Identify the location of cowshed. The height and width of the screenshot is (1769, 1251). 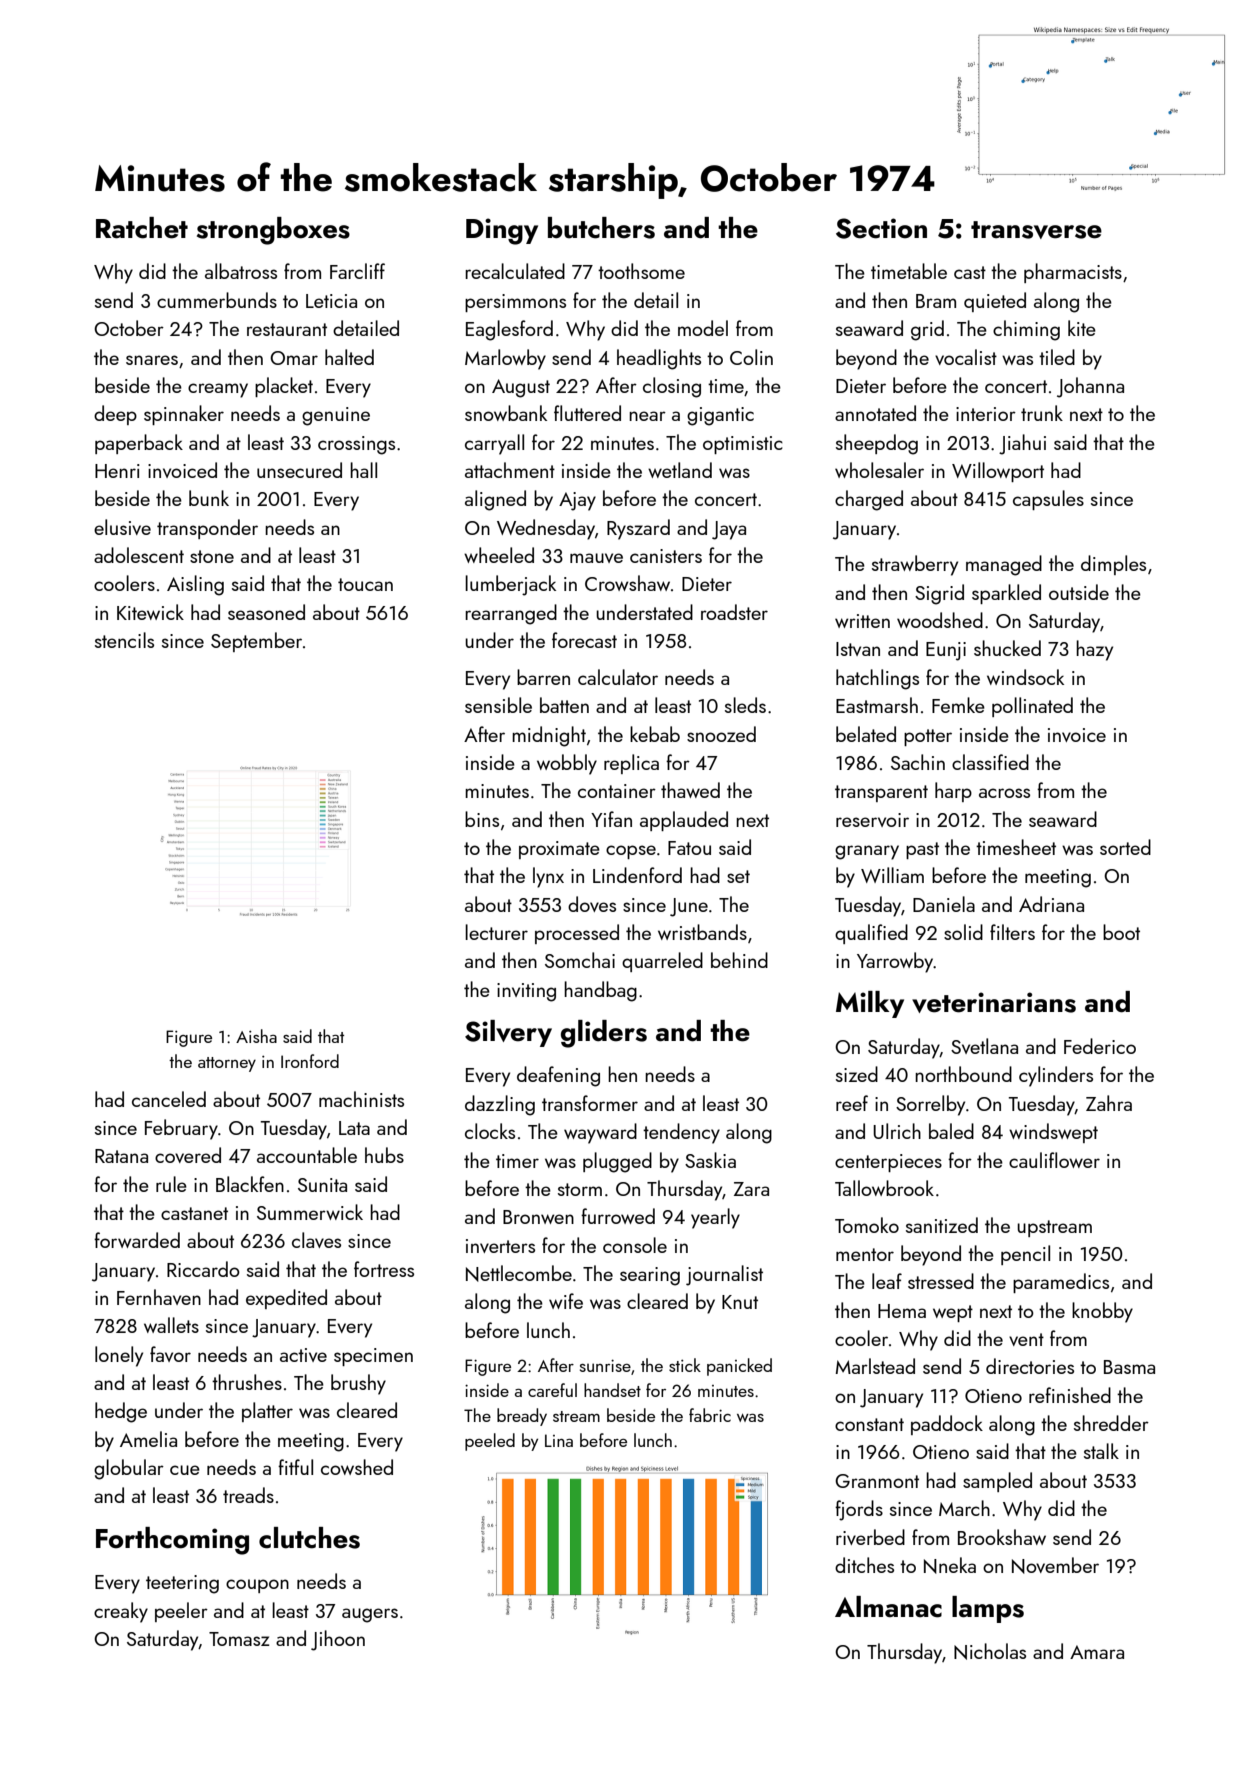
(357, 1467).
